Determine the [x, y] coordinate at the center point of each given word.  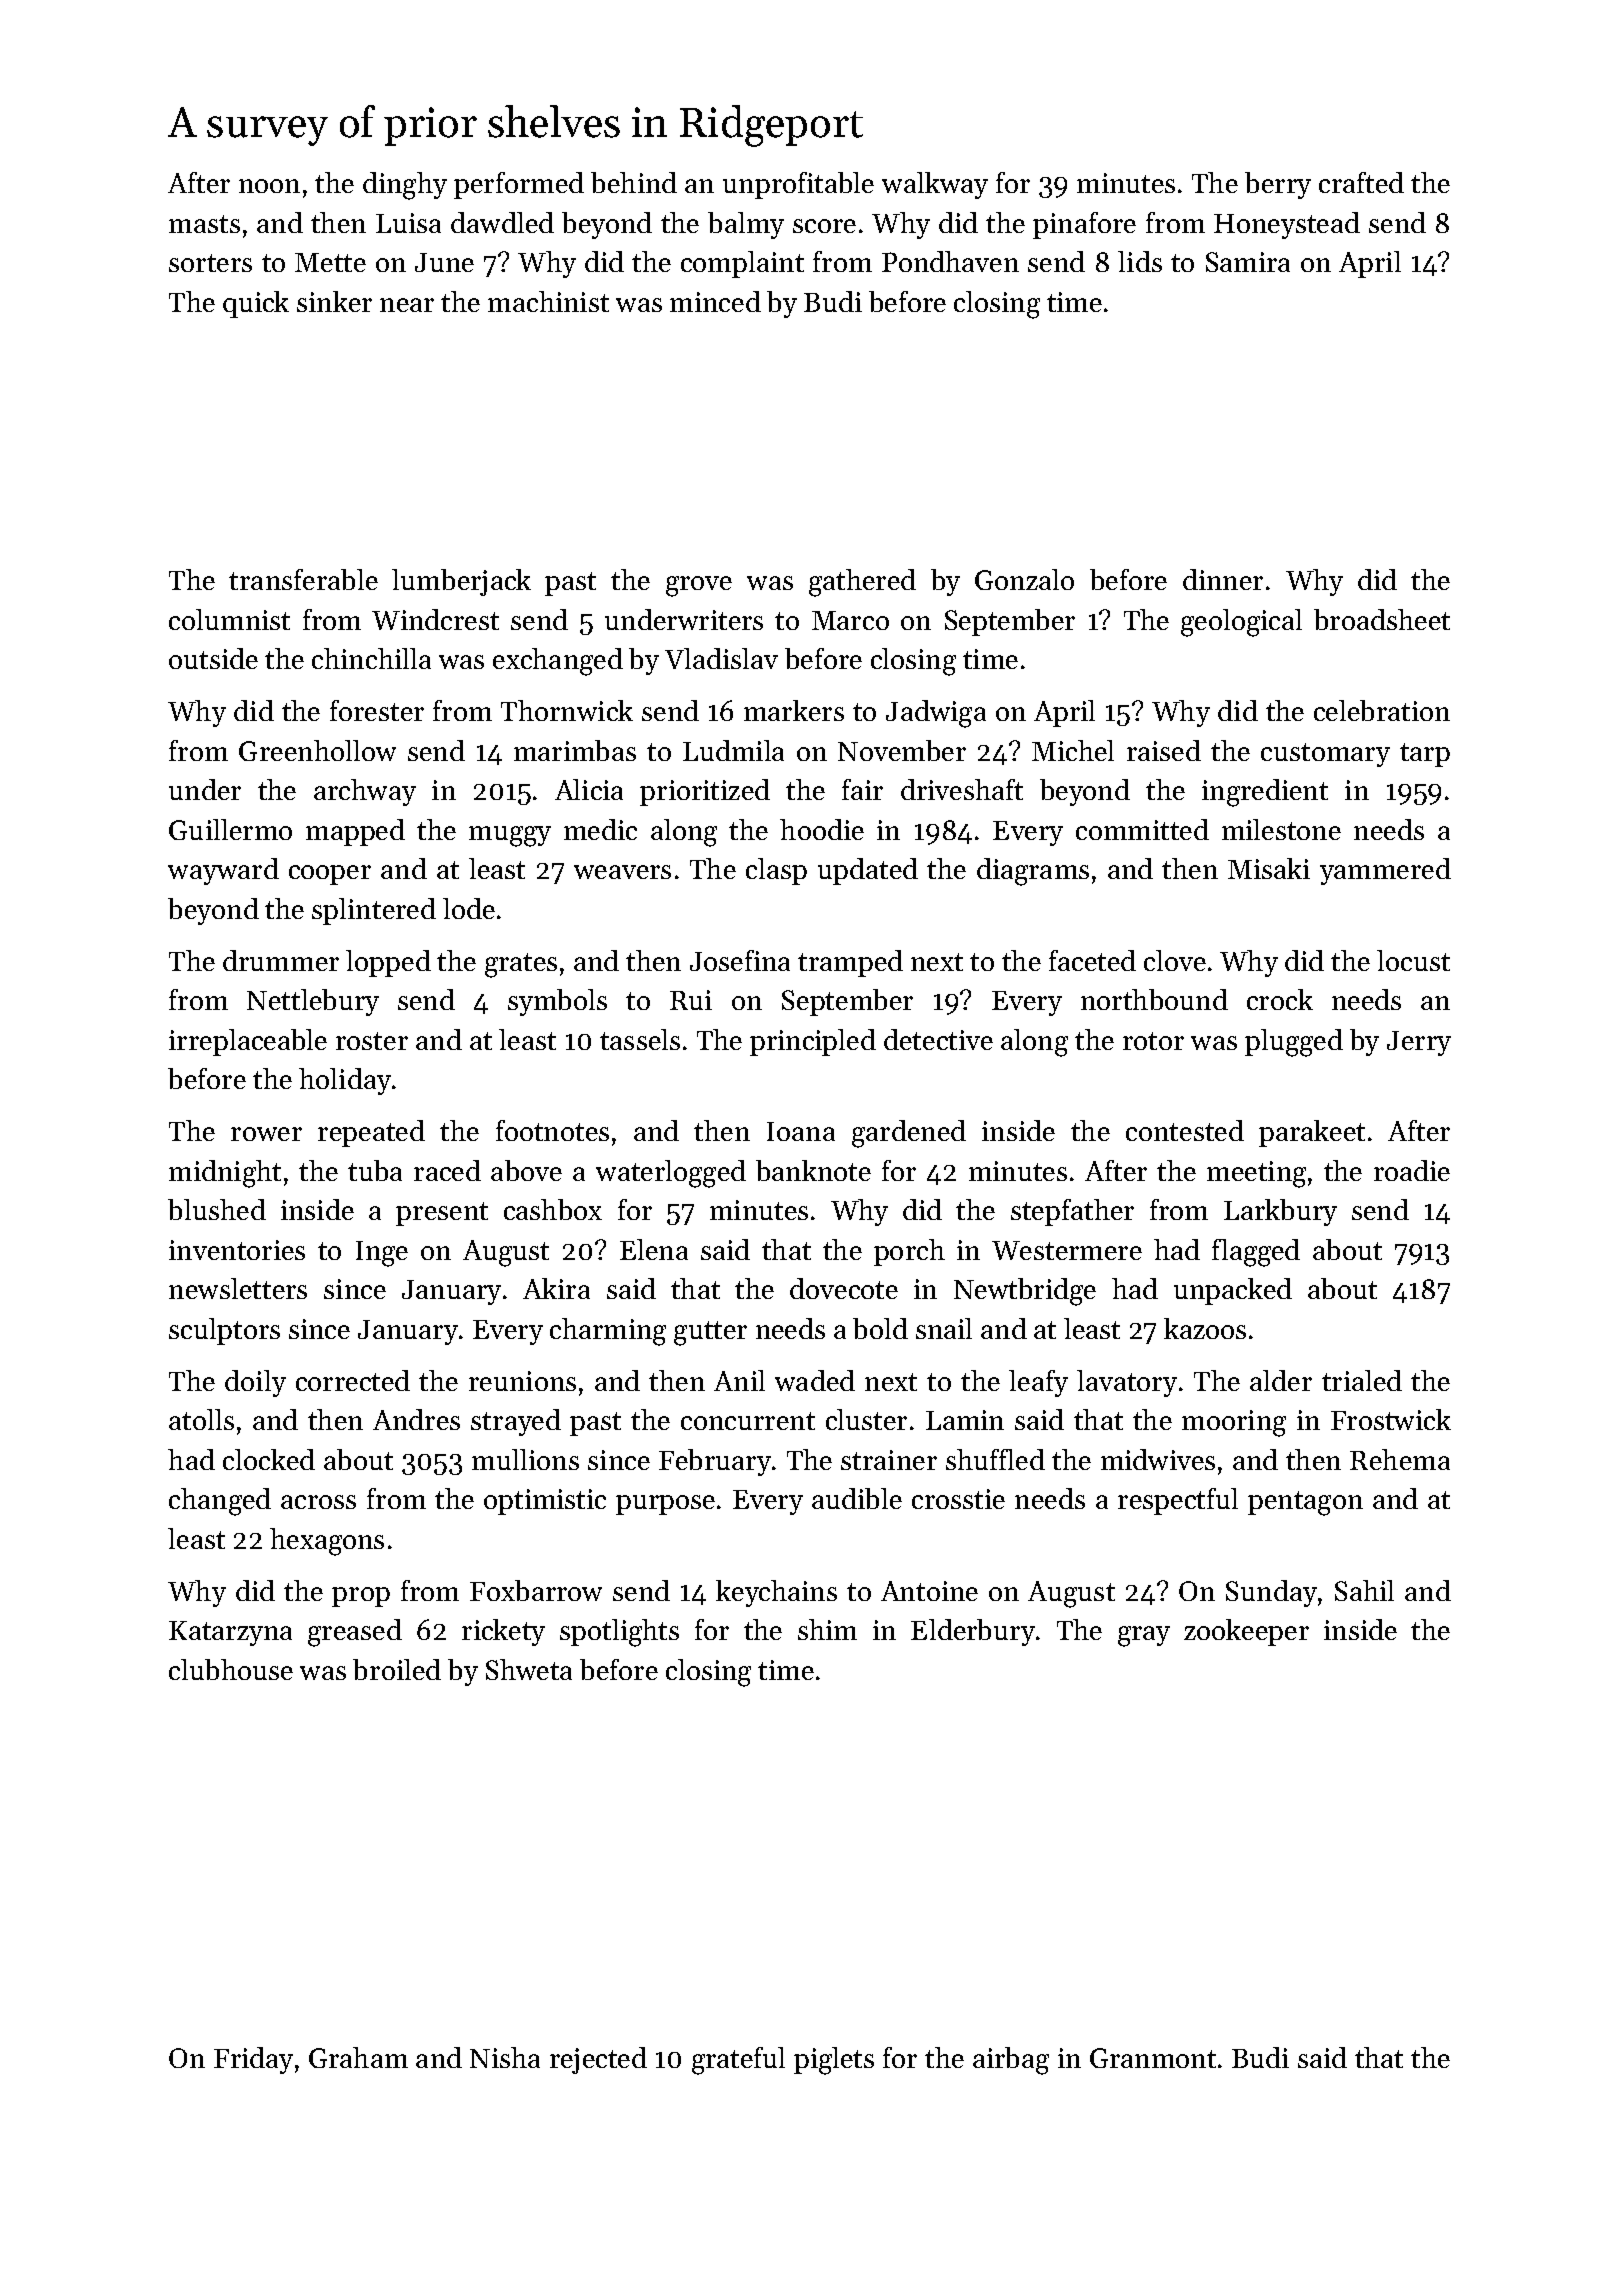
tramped [850, 963]
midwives [1158, 1459]
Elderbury [973, 1632]
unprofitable [798, 185]
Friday [253, 2060]
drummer [281, 960]
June [444, 262]
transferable [303, 579]
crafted [1361, 182]
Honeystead [1287, 225]
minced [715, 301]
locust [1413, 960]
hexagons [327, 1542]
